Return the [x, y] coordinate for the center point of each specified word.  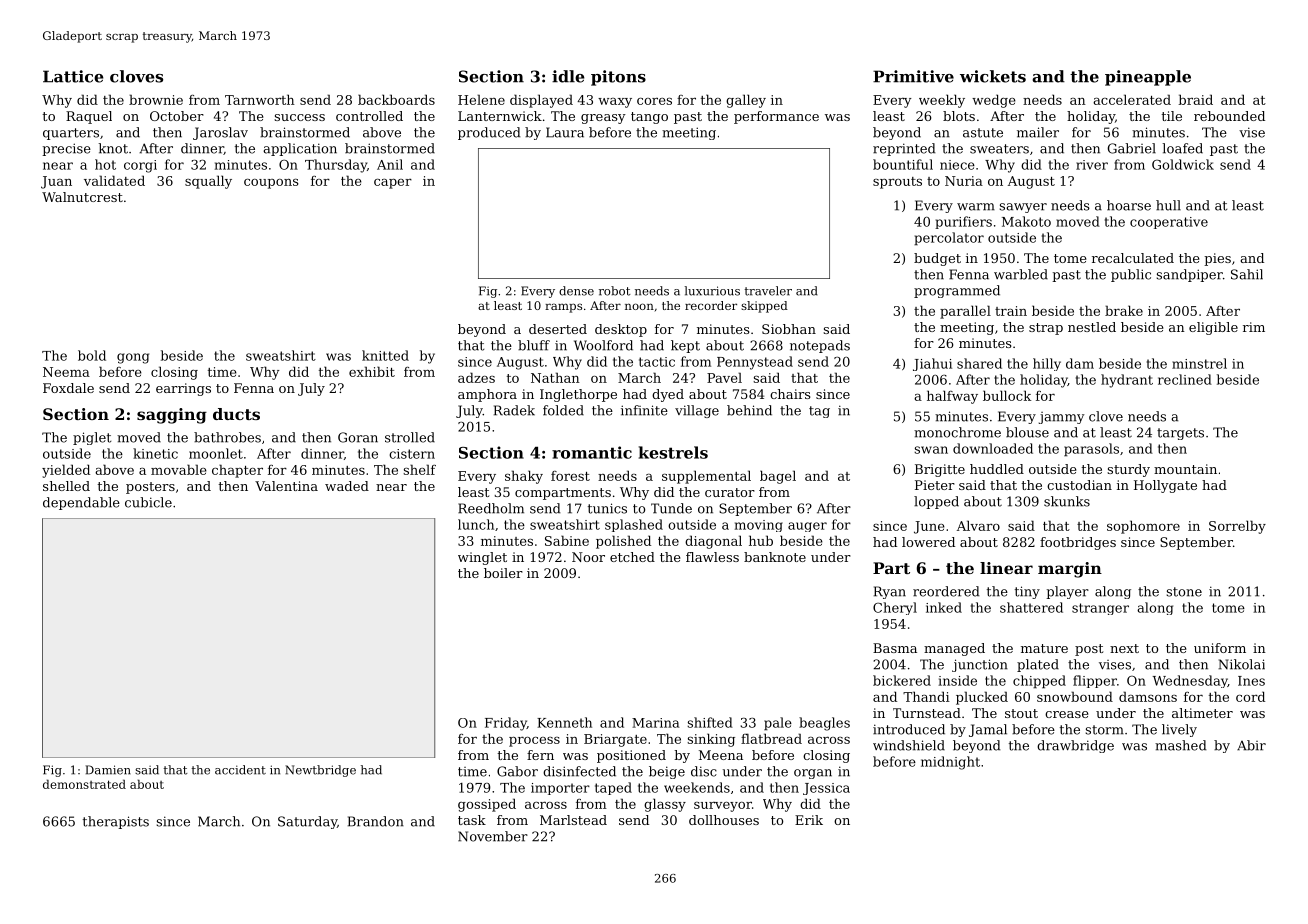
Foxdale [68, 388]
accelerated [1132, 99]
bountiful [903, 164]
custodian [1079, 485]
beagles [824, 724]
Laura [565, 132]
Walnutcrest [82, 197]
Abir [1251, 745]
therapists [116, 822]
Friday [506, 724]
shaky [524, 477]
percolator [949, 239]
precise [66, 149]
